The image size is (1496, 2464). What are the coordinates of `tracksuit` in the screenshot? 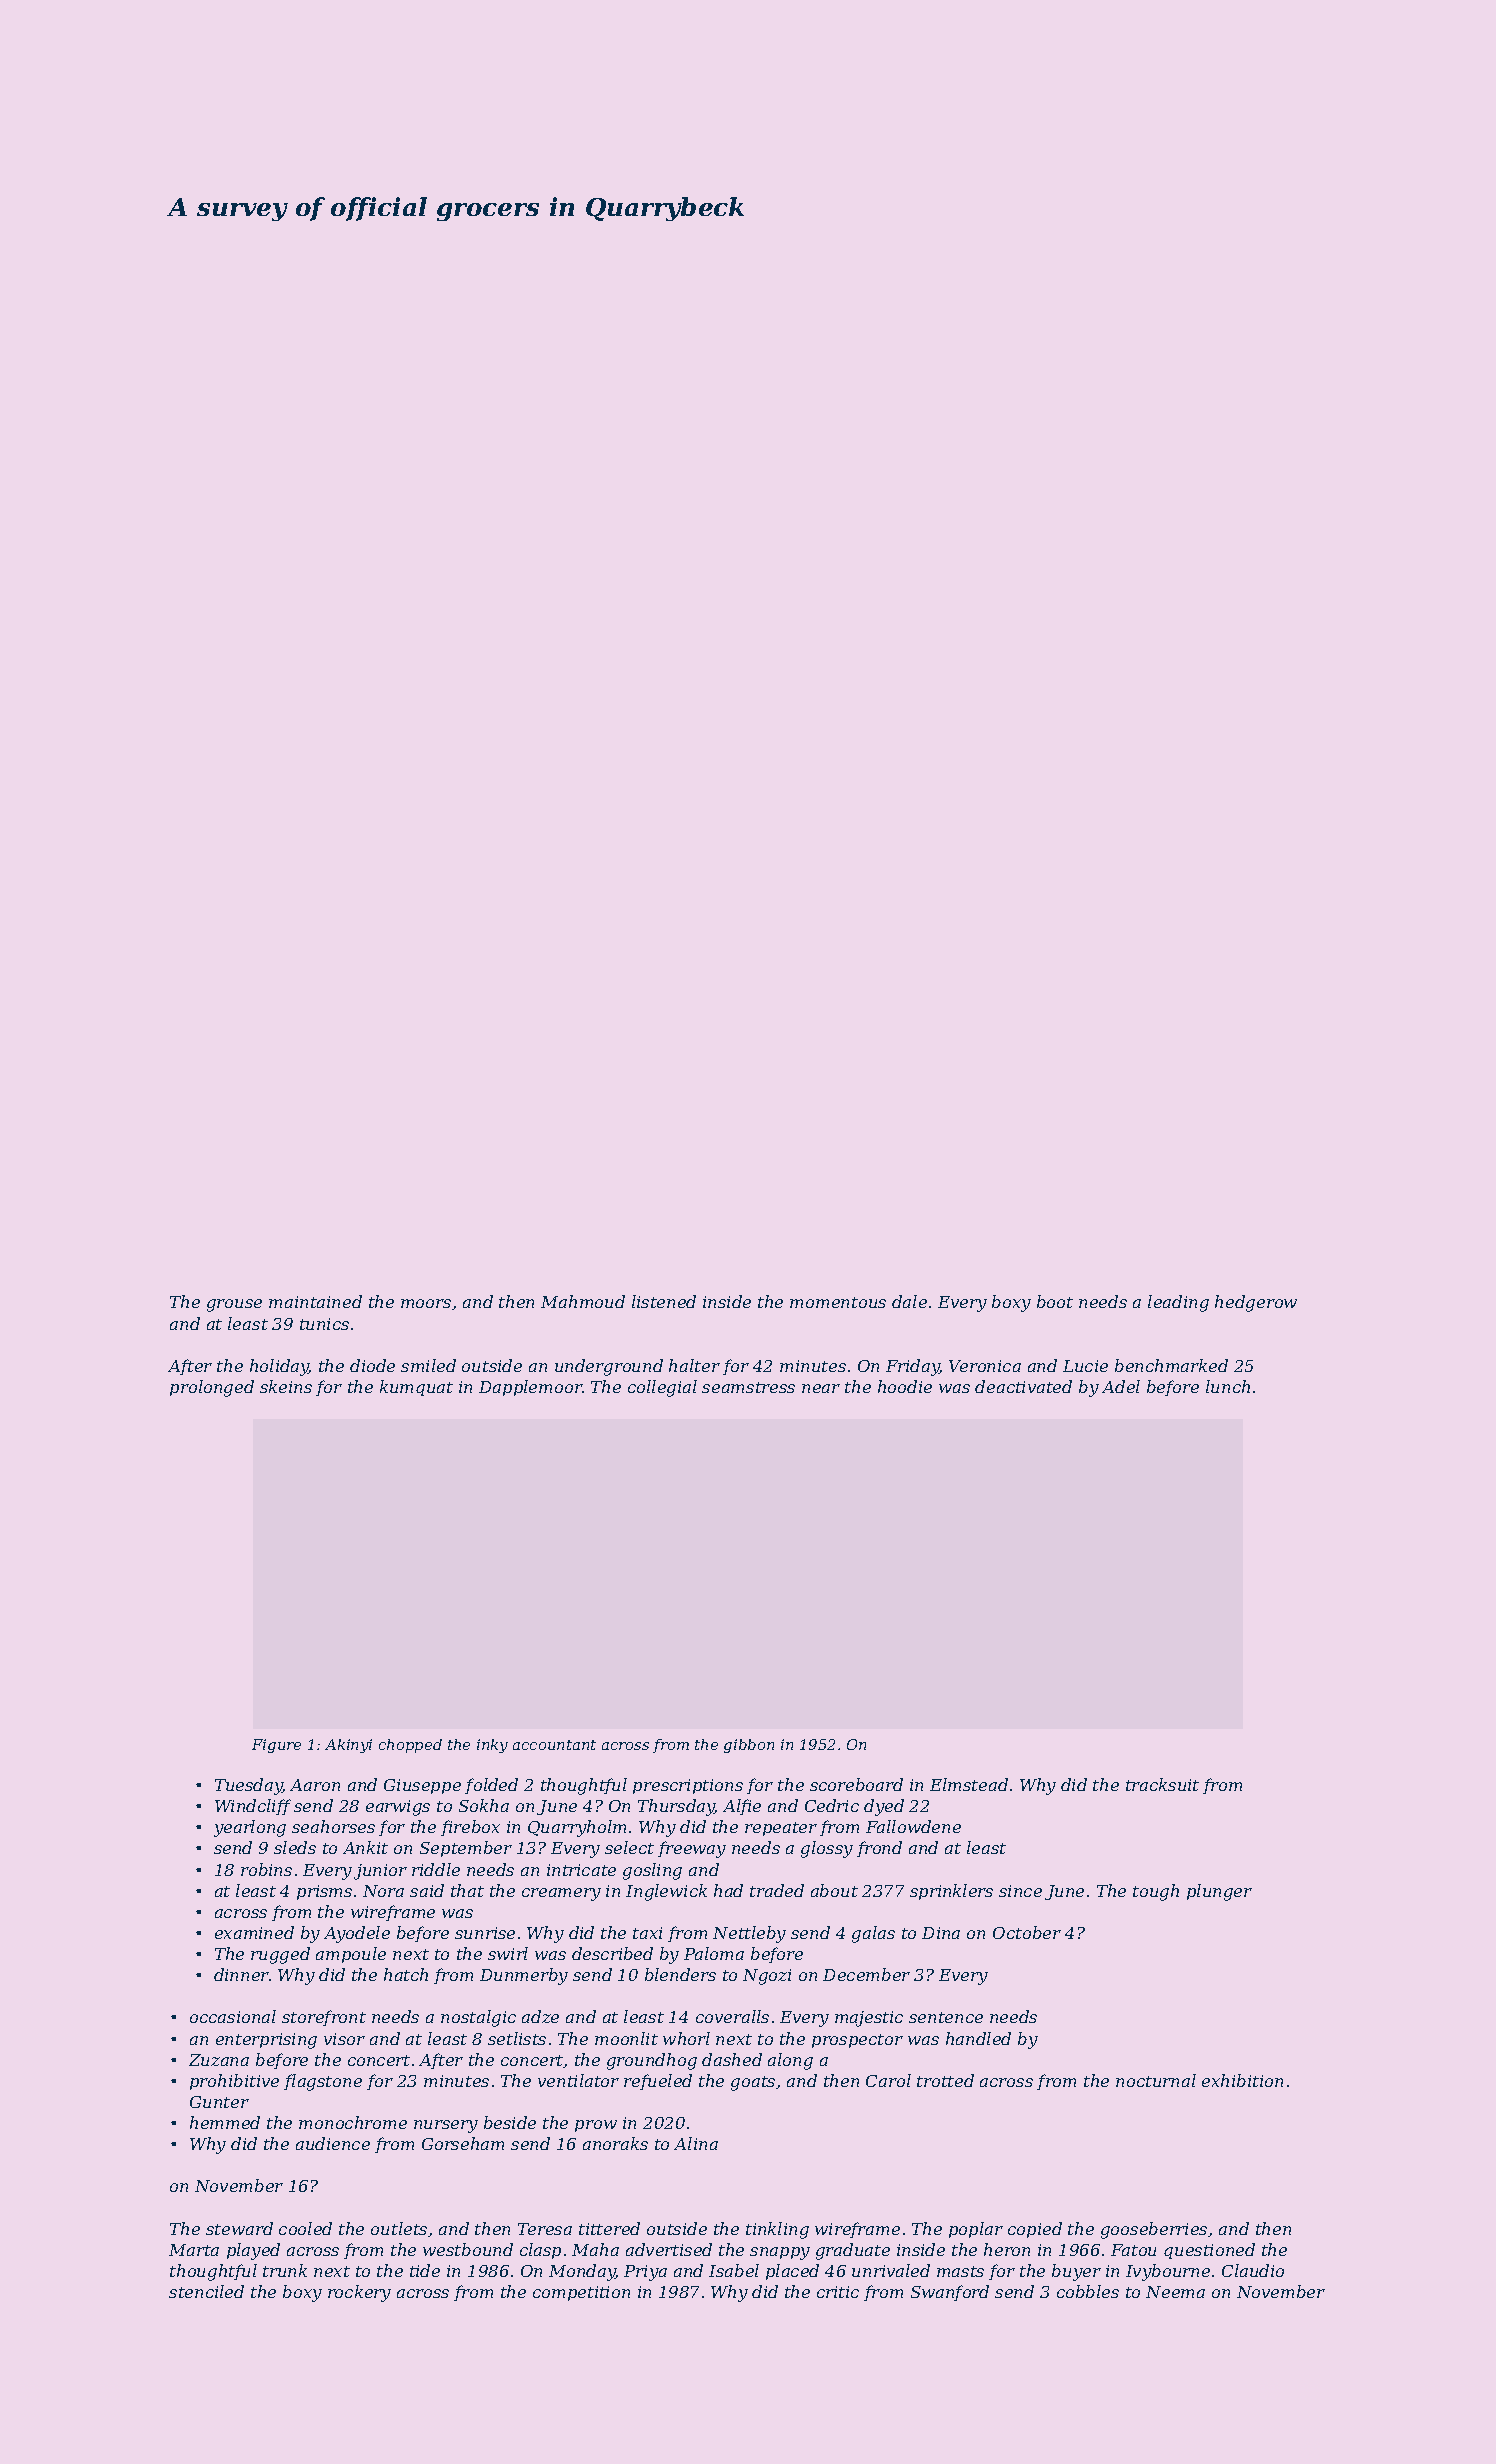 It's located at (1162, 1784).
